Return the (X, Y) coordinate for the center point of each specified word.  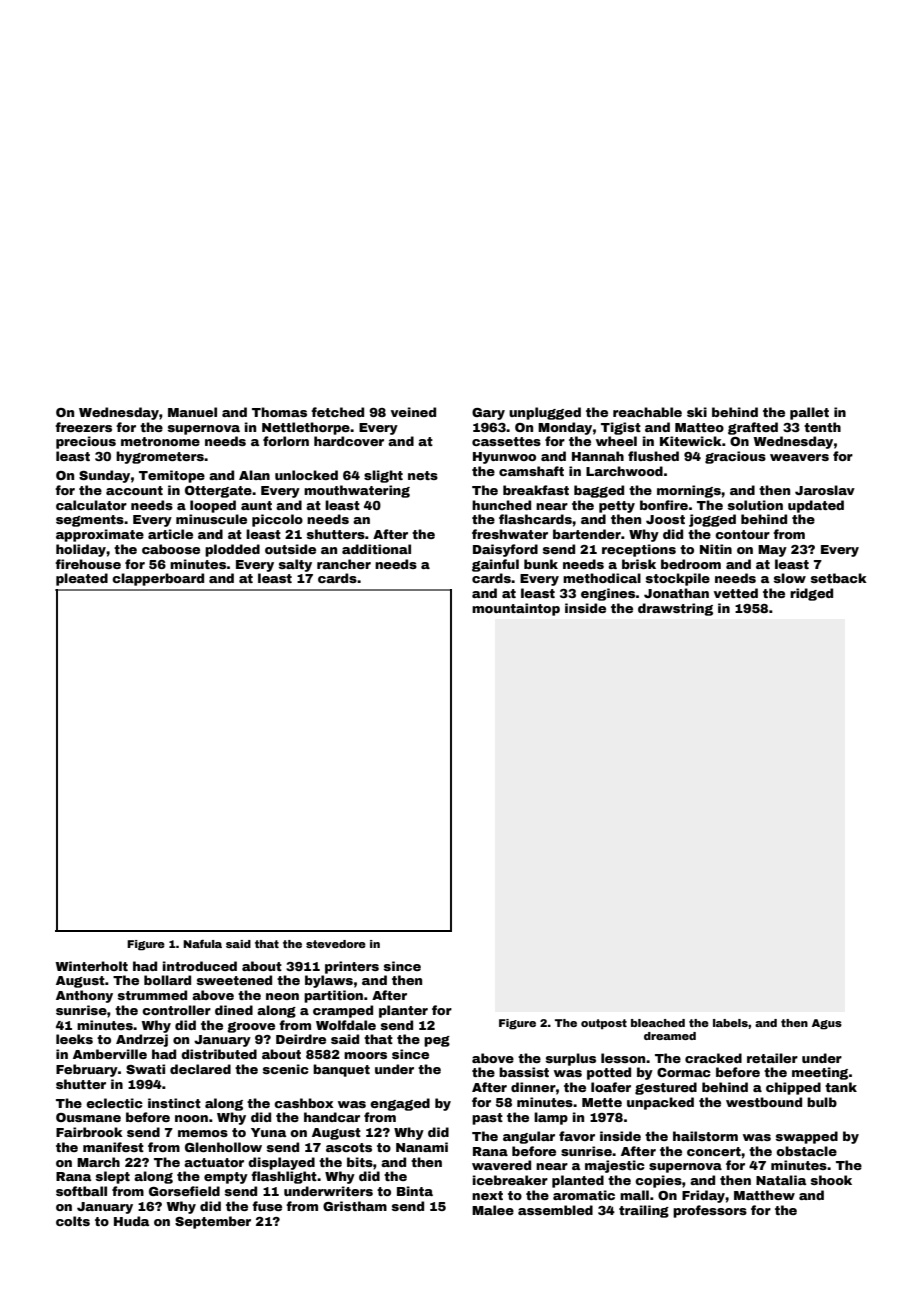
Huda (131, 1221)
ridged (811, 594)
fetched (337, 412)
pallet (809, 413)
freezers (83, 427)
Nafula (202, 943)
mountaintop (516, 609)
